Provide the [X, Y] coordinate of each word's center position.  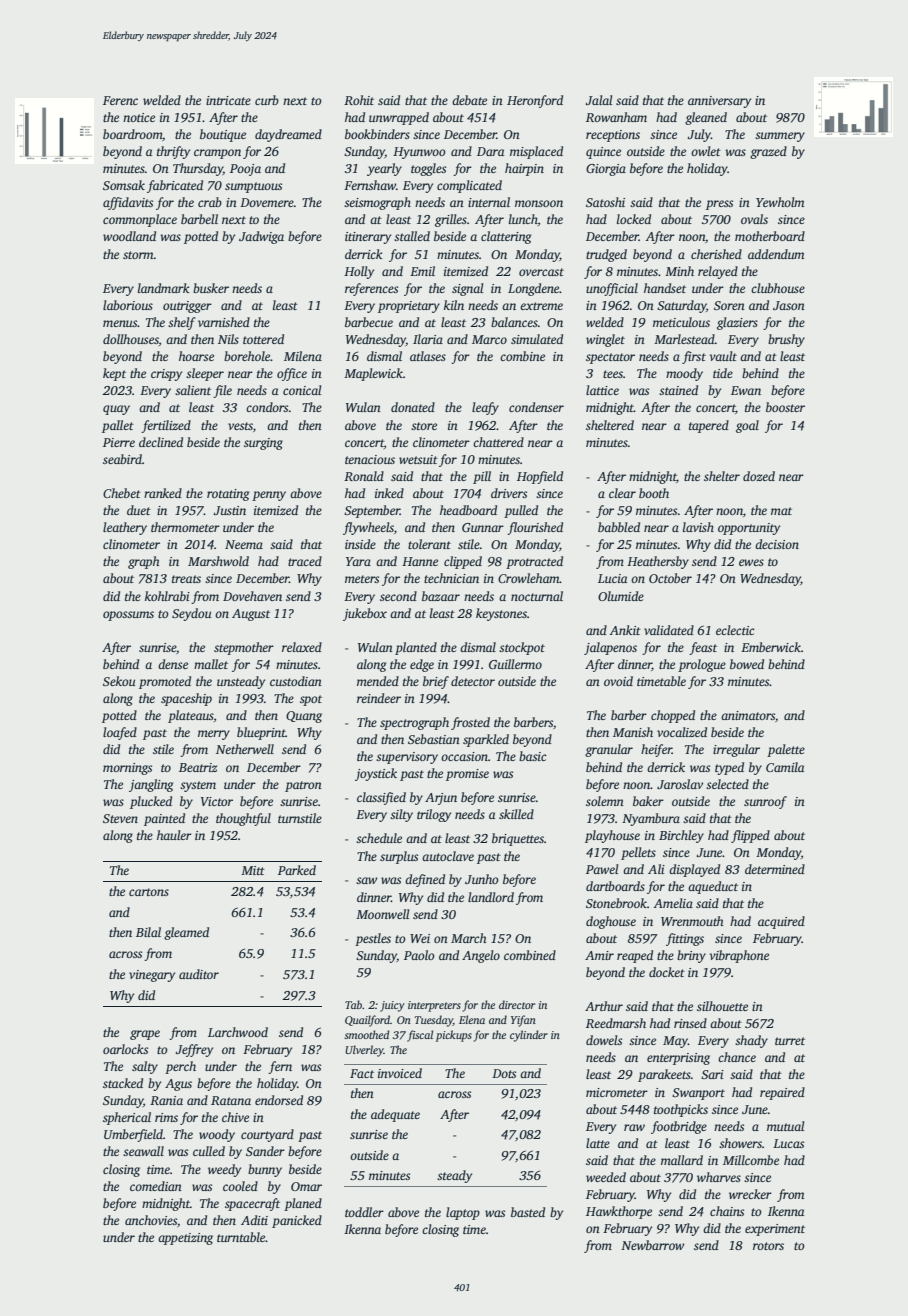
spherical [127, 1118]
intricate [228, 100]
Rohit [359, 100]
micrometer [617, 1092]
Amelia [673, 903]
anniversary [719, 102]
